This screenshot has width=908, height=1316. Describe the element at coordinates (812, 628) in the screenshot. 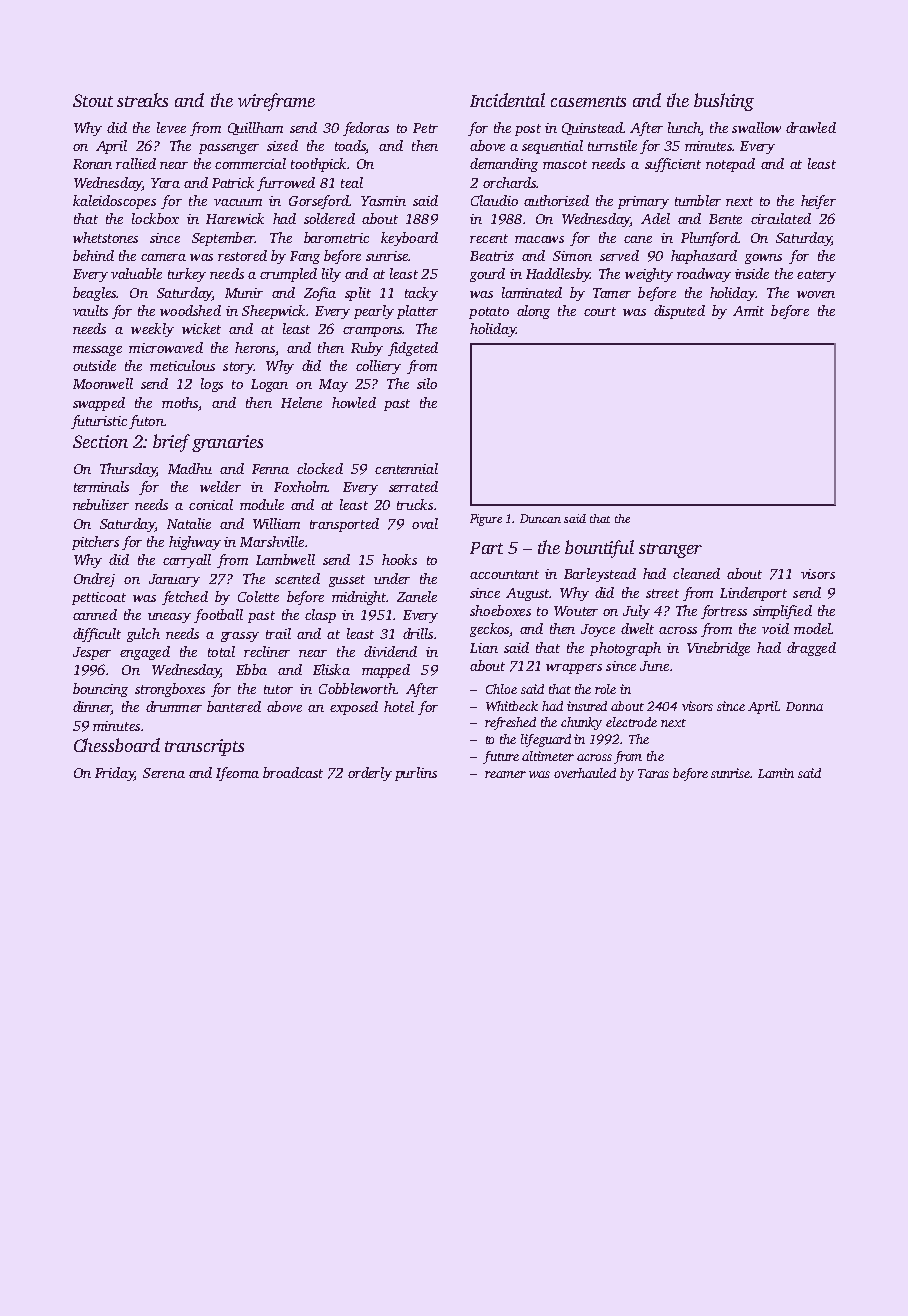

I see `model` at that location.
